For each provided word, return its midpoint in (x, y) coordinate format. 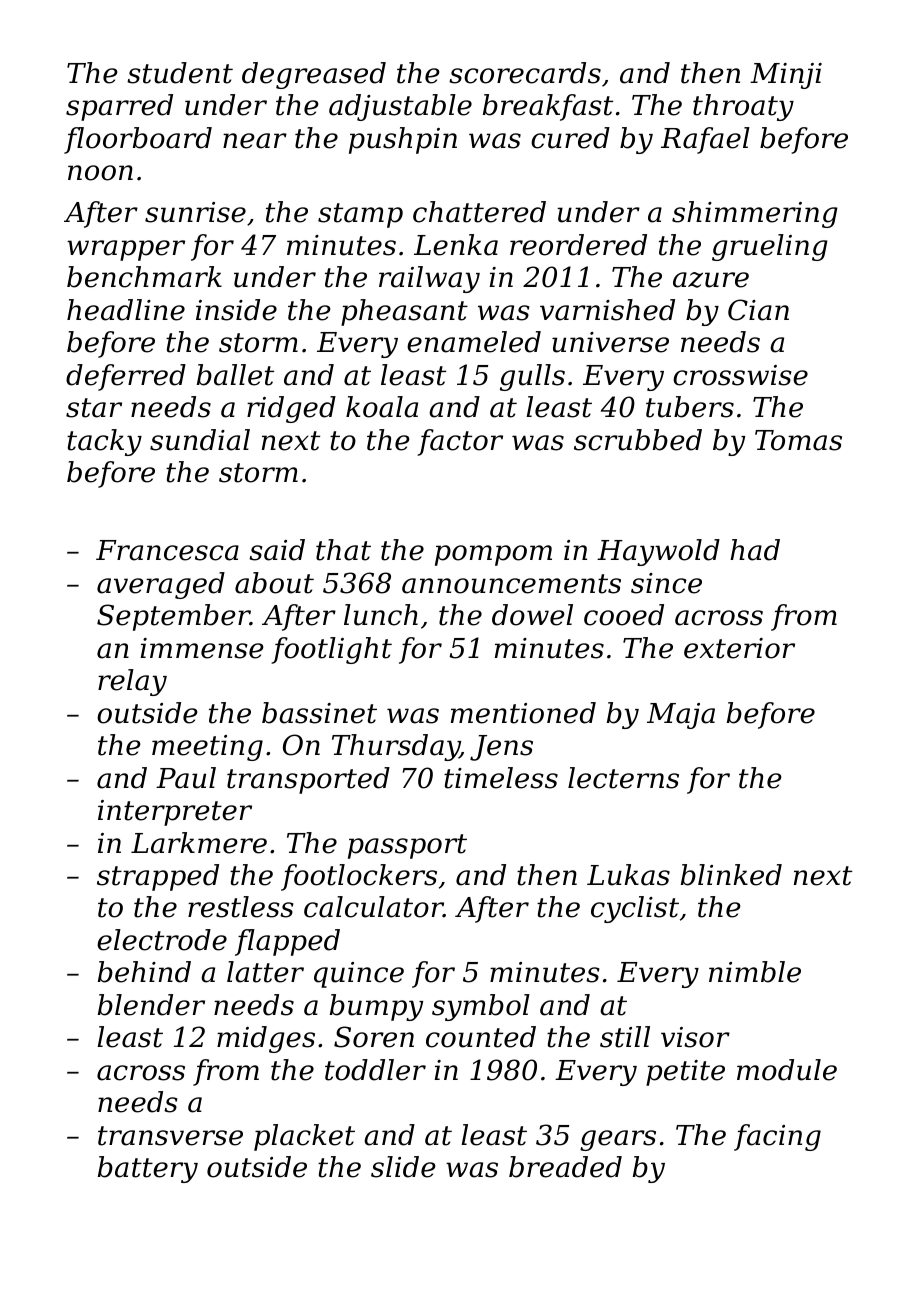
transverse (170, 1136)
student (180, 73)
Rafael (705, 140)
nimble (755, 972)
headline (126, 310)
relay (132, 682)
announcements (511, 584)
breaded (565, 1167)
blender (151, 1005)
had (755, 550)
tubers (690, 407)
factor (460, 442)
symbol (481, 1007)
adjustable (400, 107)
